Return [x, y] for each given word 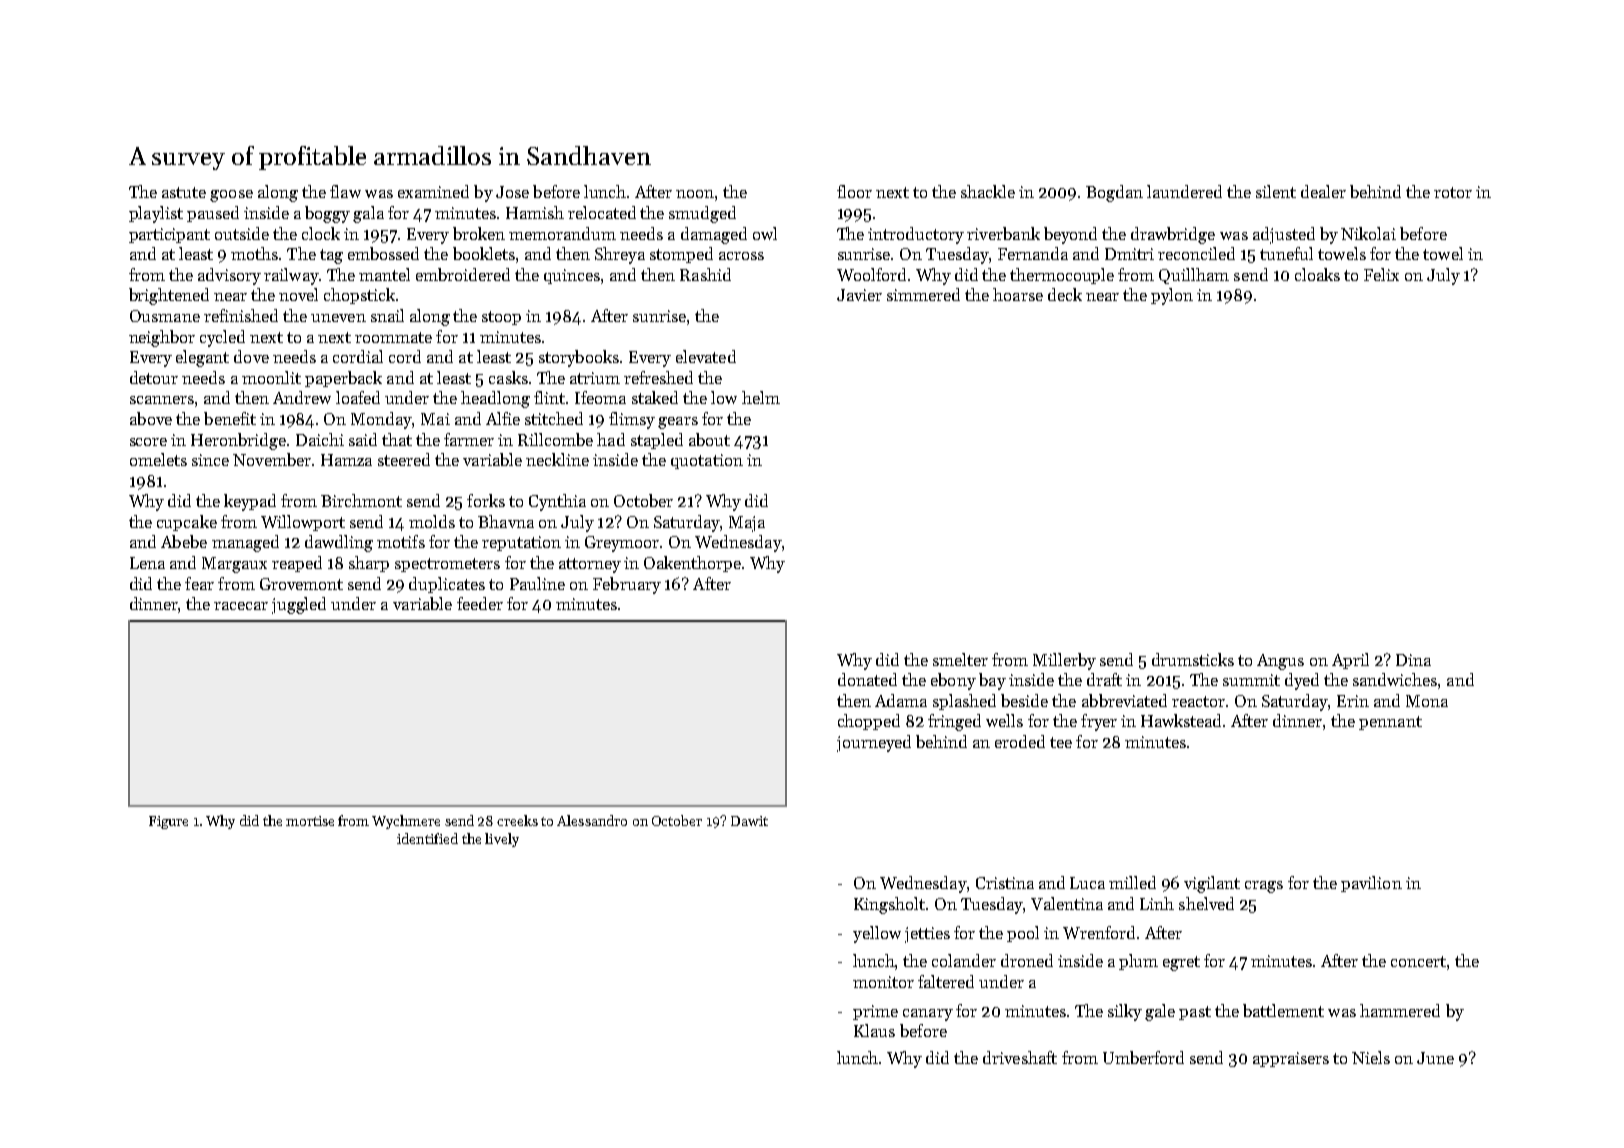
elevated [706, 356]
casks [508, 377]
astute [184, 192]
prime [875, 1012]
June [1435, 1058]
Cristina [1005, 883]
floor [854, 191]
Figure [168, 822]
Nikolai [1368, 233]
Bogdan [1114, 193]
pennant [1390, 723]
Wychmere [406, 822]
